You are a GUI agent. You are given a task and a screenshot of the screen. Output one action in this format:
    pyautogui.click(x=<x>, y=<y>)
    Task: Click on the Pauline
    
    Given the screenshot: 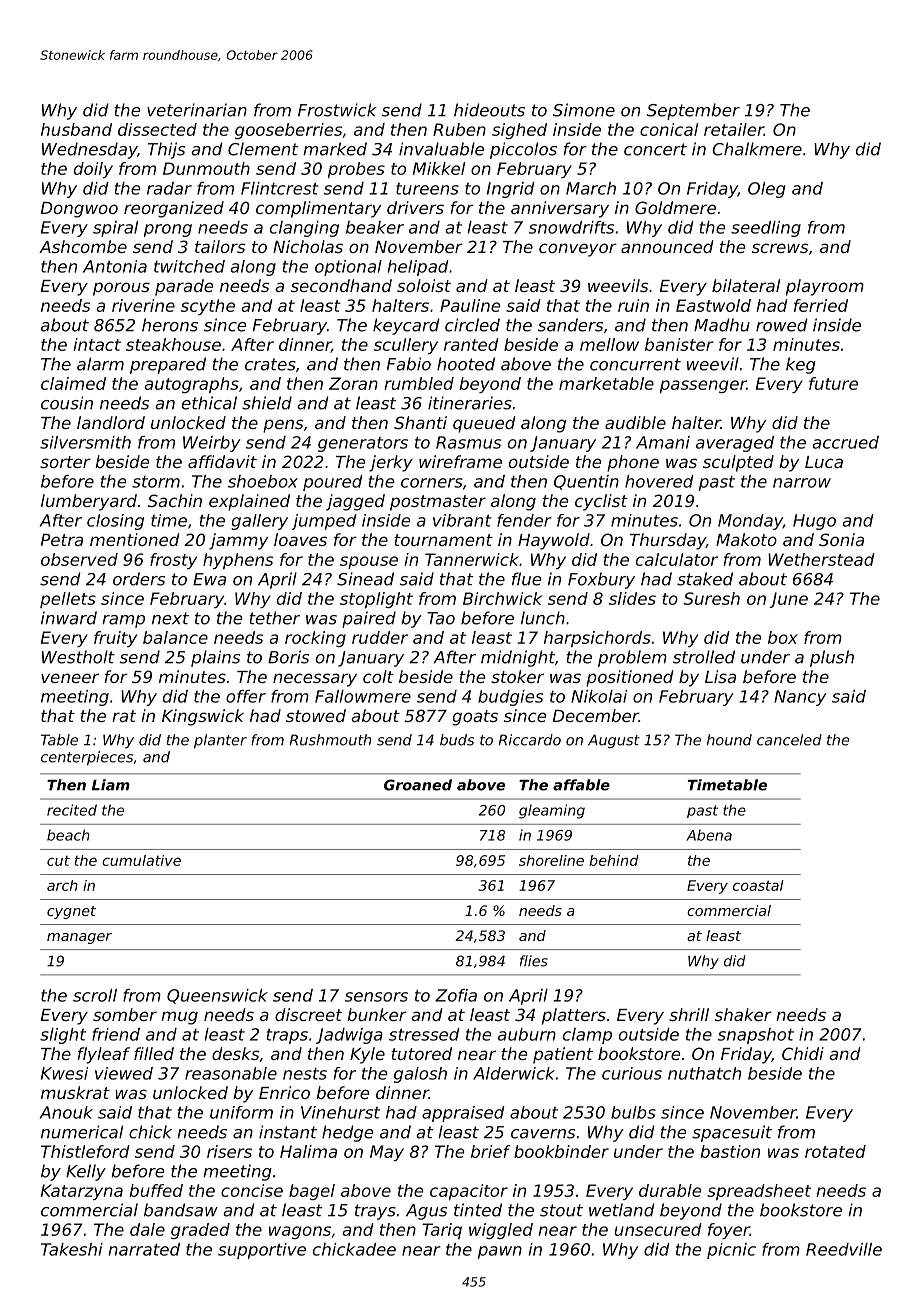 What is the action you would take?
    pyautogui.click(x=470, y=305)
